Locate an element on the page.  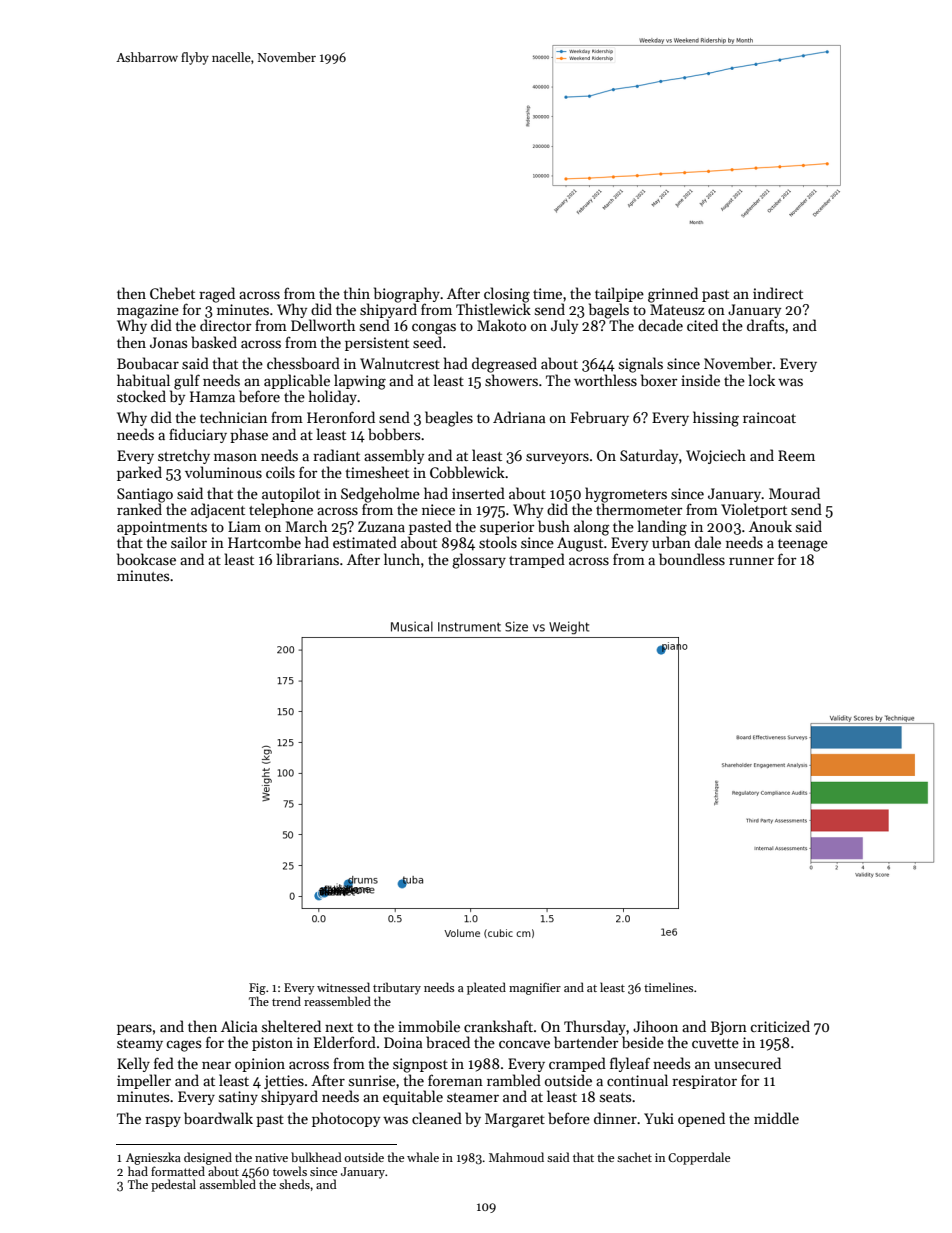
witnessed is located at coordinates (343, 987).
